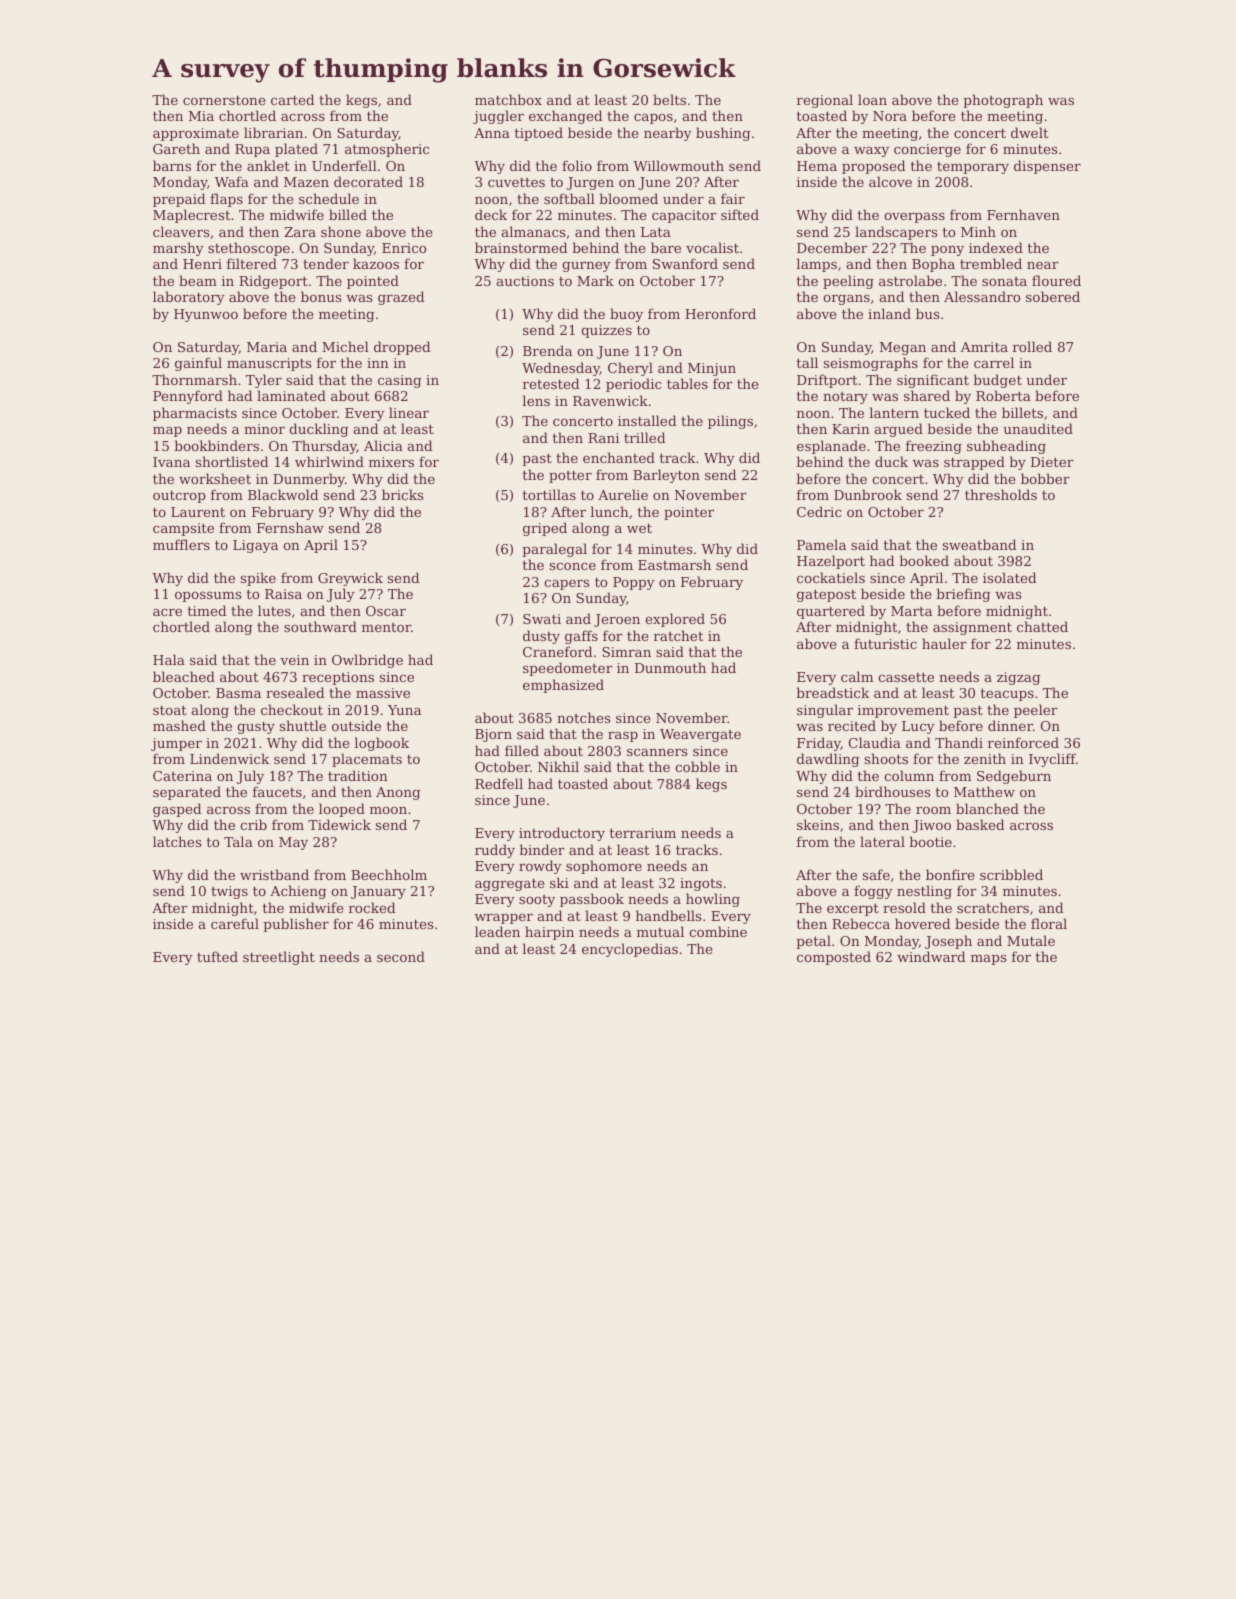  Describe the element at coordinates (389, 874) in the screenshot. I see `Beechholm` at that location.
